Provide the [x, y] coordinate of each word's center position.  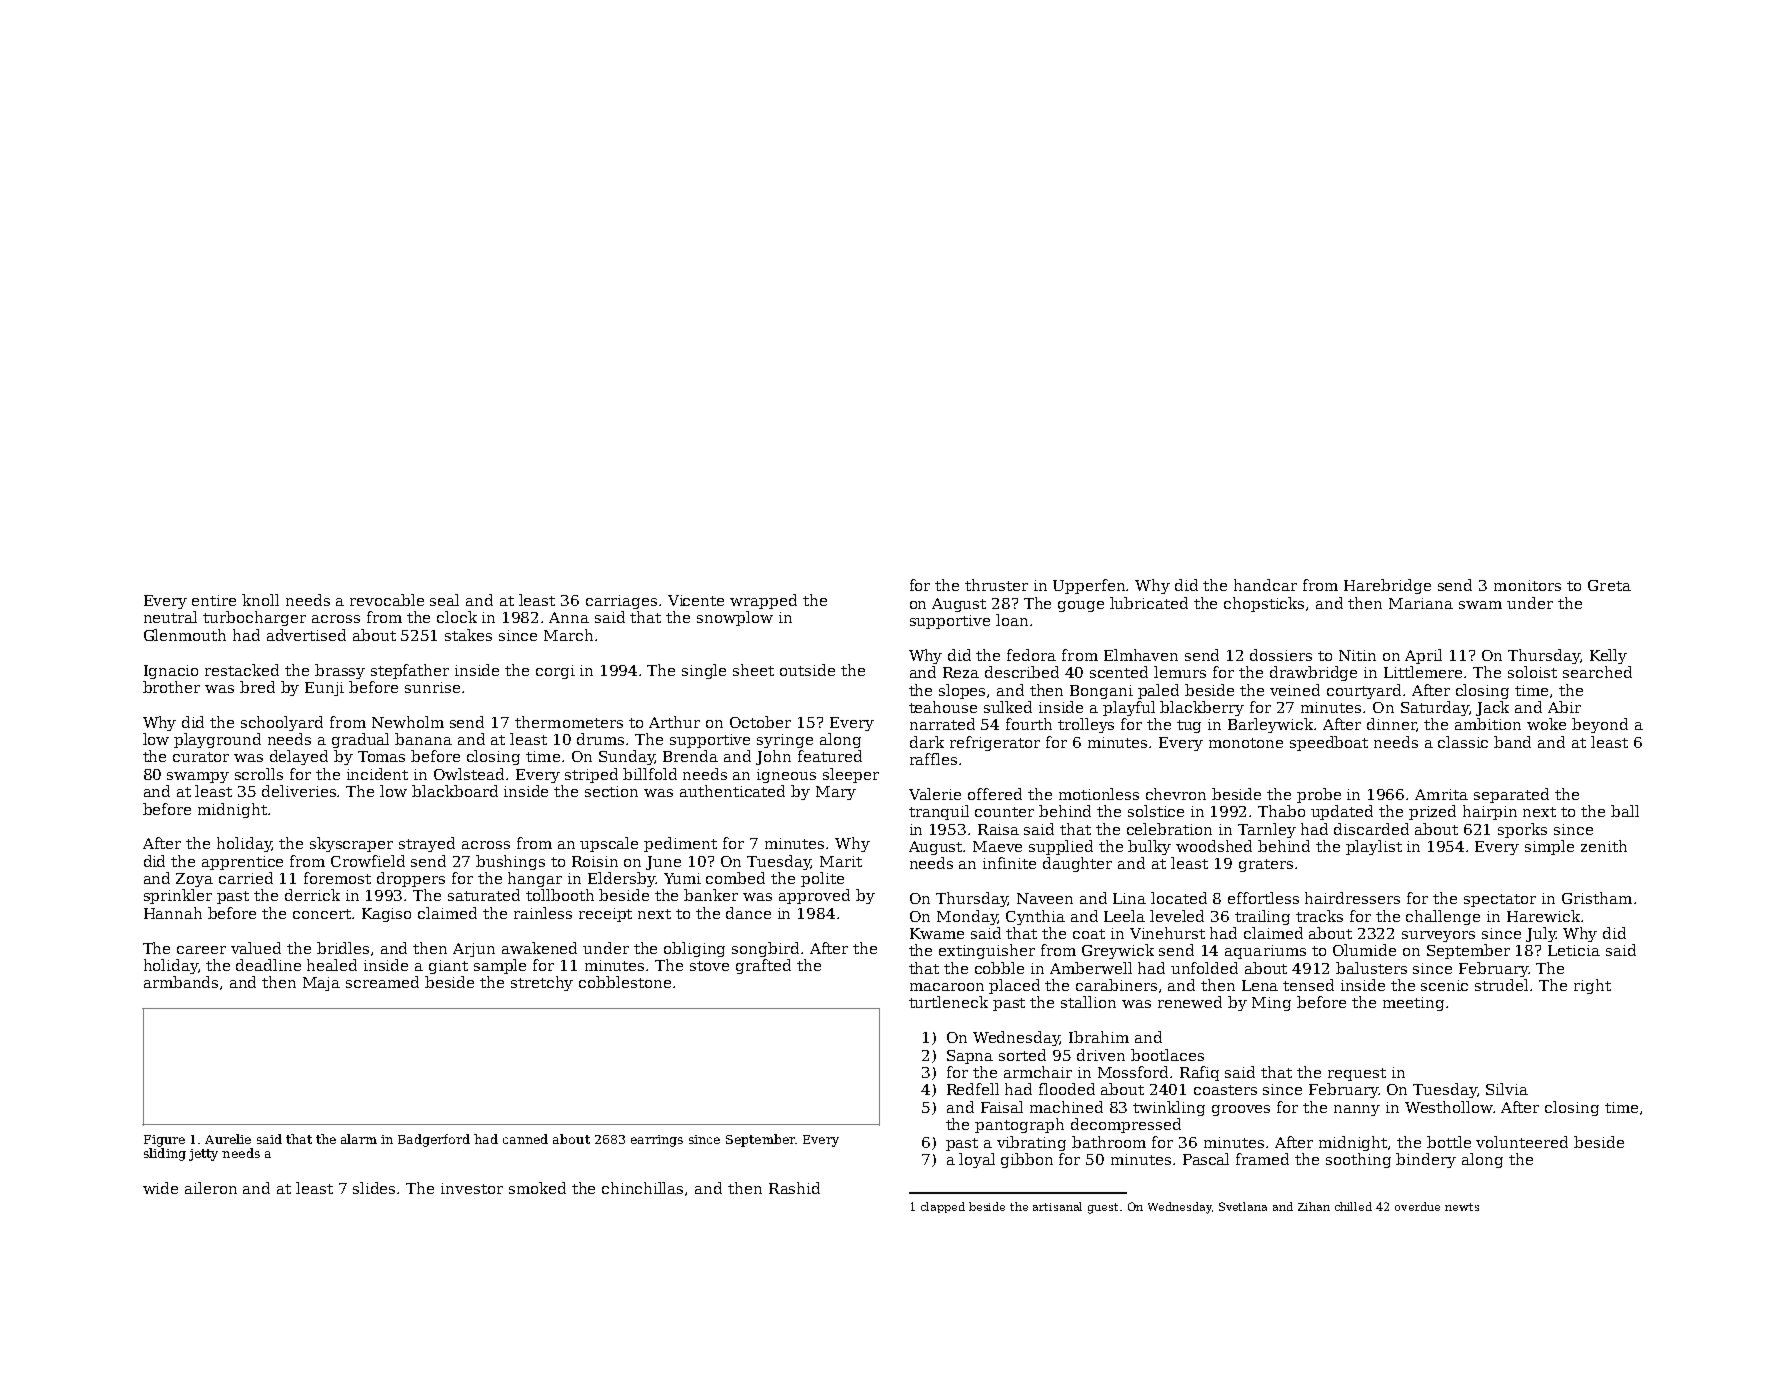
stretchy [542, 983]
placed [1014, 986]
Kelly [1608, 656]
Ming [1271, 1004]
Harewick [1543, 916]
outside [807, 670]
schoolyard [282, 723]
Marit [841, 861]
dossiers [1281, 655]
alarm [359, 1139]
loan [1012, 620]
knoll [260, 600]
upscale [609, 844]
